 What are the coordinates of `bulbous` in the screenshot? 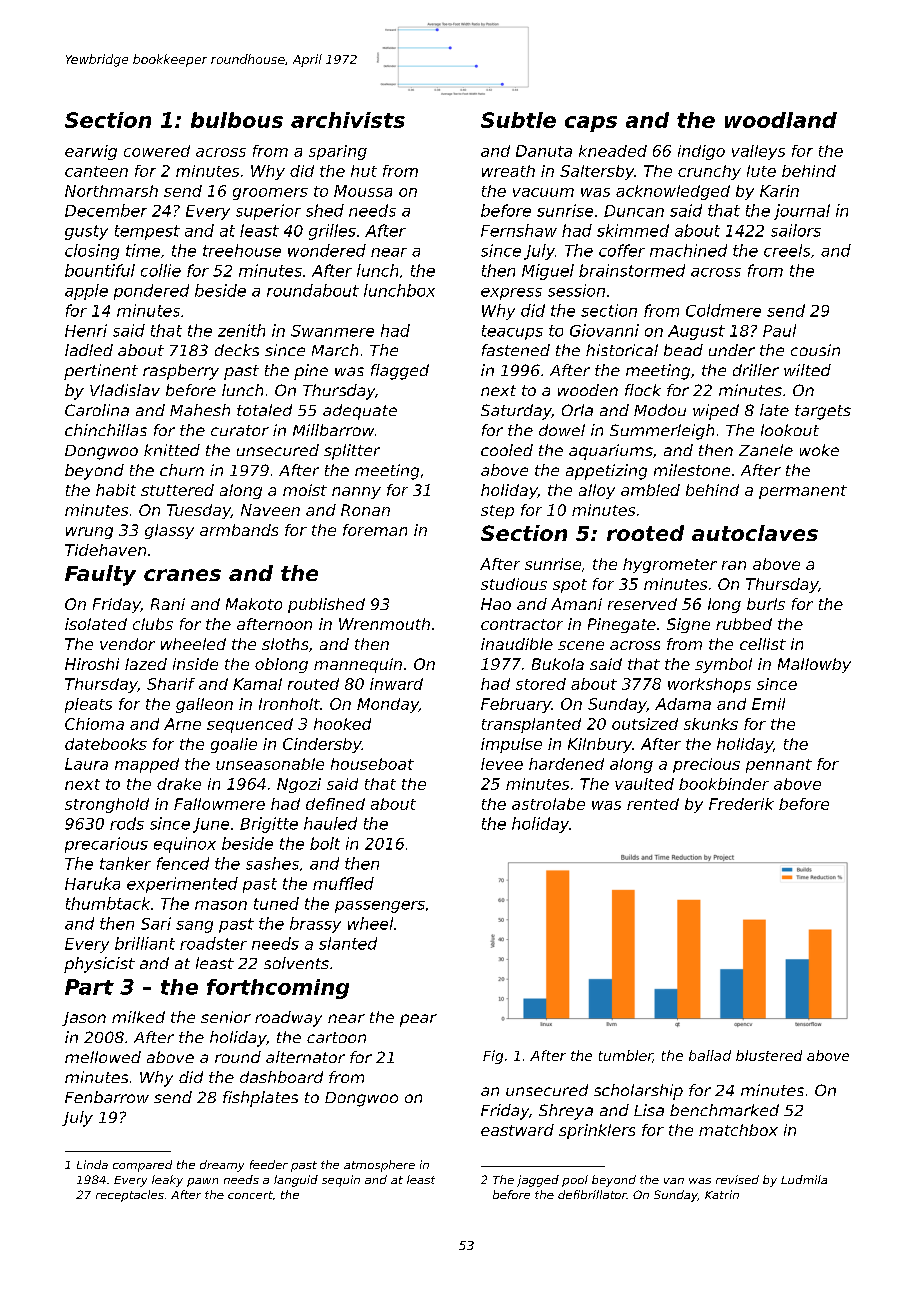 It's located at (237, 120).
